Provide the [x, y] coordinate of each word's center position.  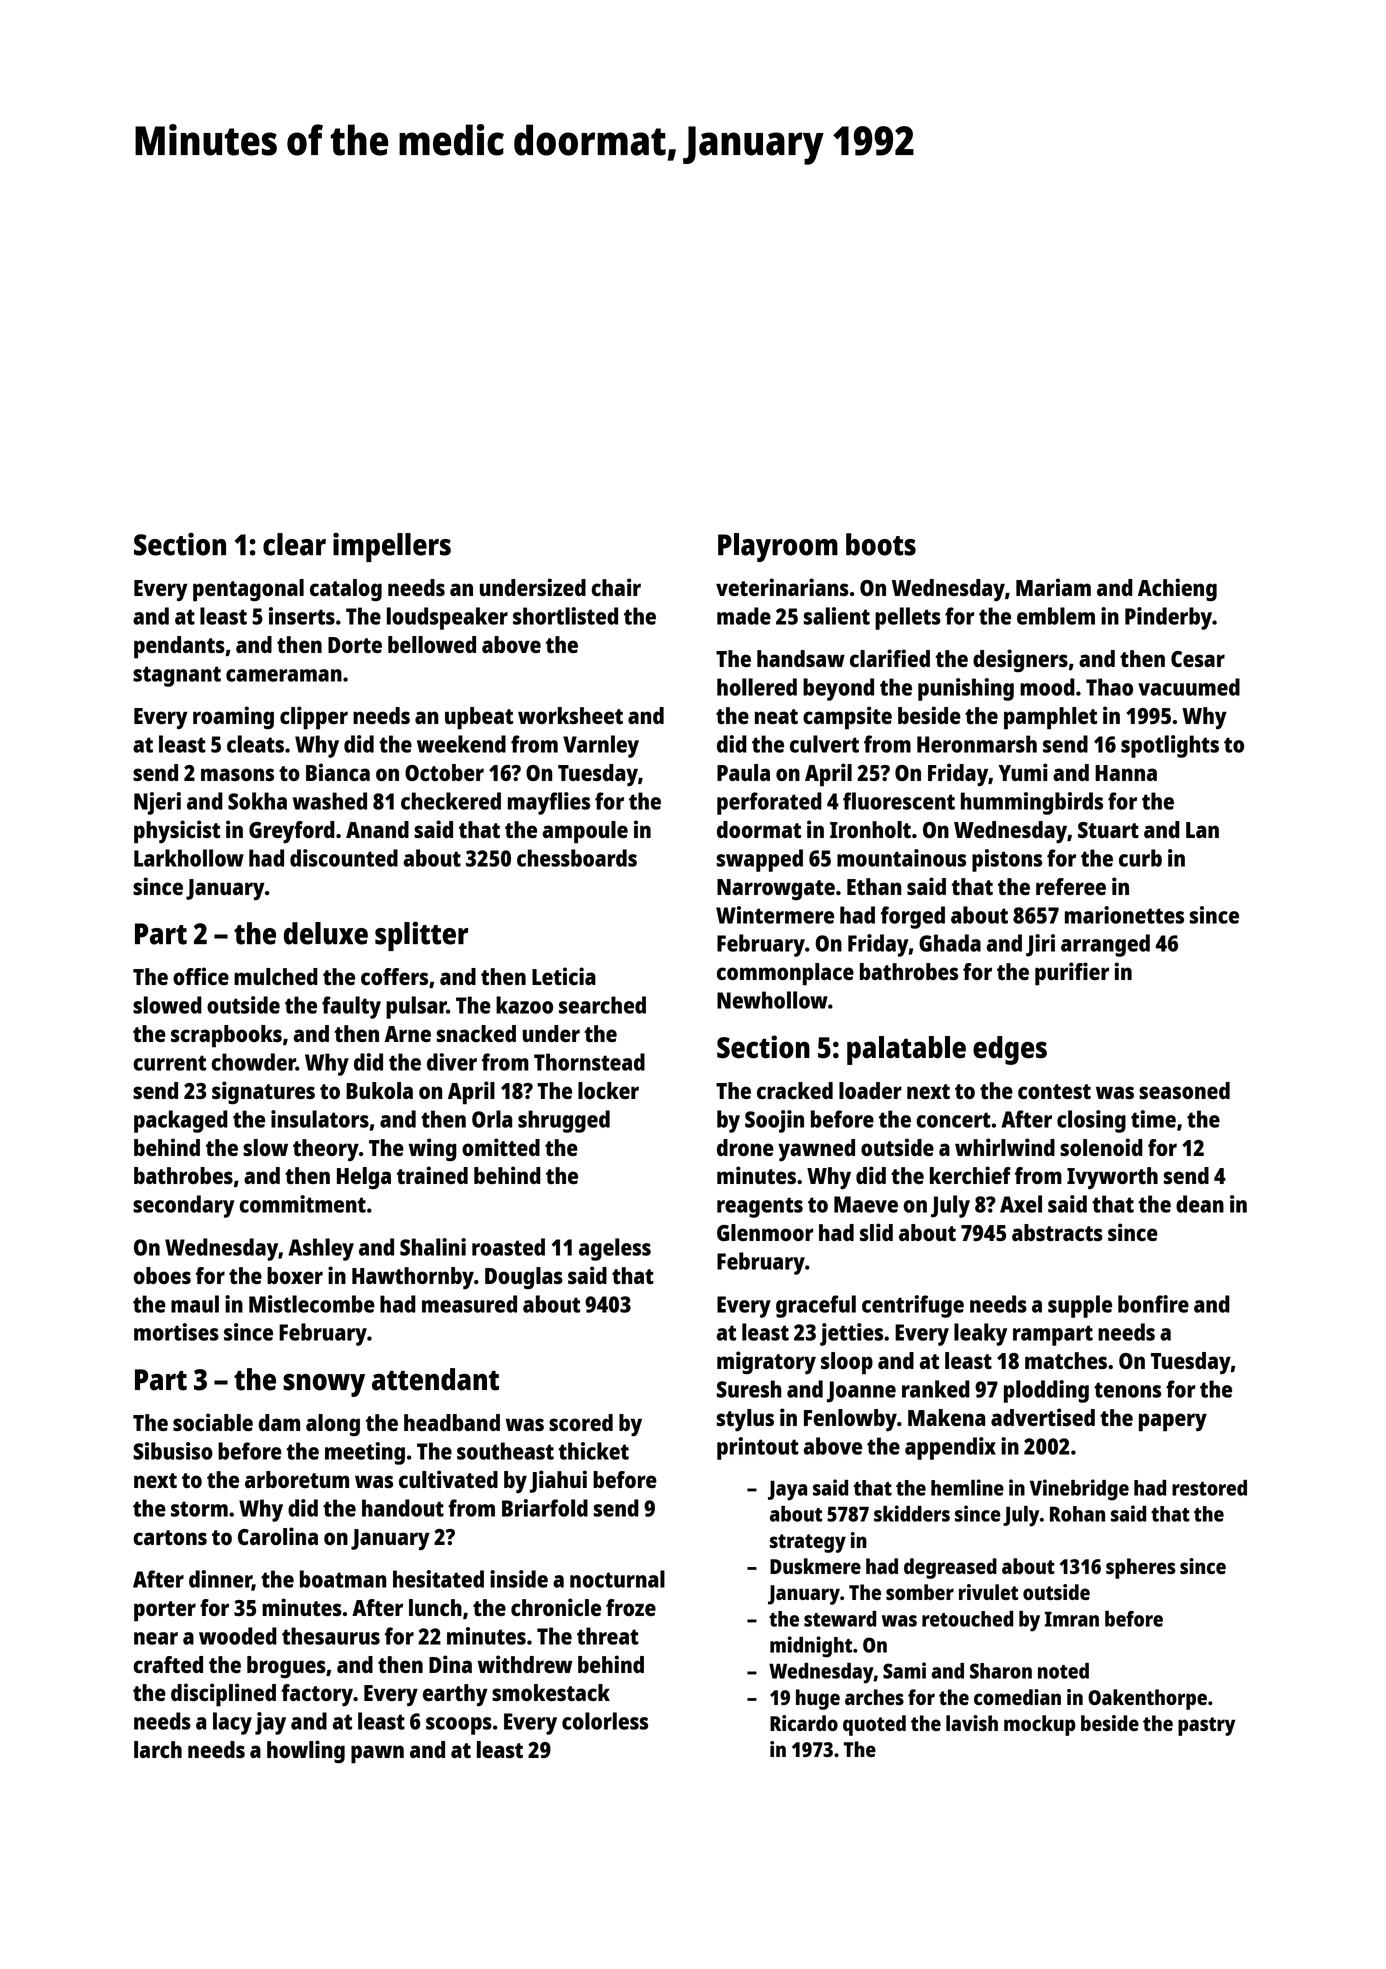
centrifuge [913, 1306]
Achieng [1177, 590]
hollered [757, 687]
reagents [760, 1207]
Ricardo [804, 1723]
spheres [1141, 1568]
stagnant [177, 676]
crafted [168, 1664]
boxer [295, 1275]
